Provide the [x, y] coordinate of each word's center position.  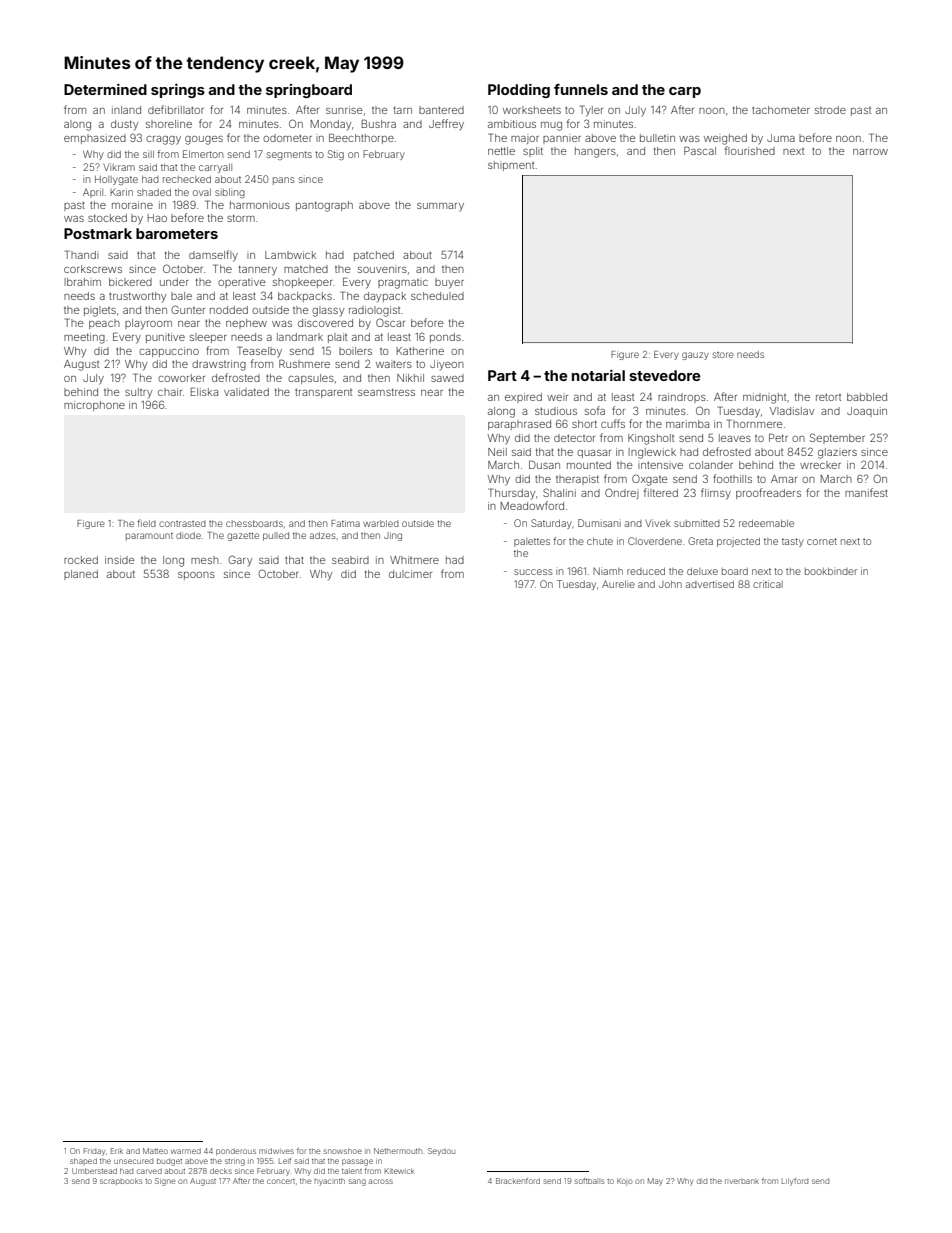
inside [120, 560]
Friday [94, 1152]
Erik [117, 1151]
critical [768, 584]
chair [170, 392]
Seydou [441, 1152]
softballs [589, 1181]
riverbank [742, 1181]
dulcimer [410, 574]
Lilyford [795, 1182]
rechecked [187, 179]
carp [685, 92]
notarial [598, 375]
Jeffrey [446, 125]
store [723, 355]
